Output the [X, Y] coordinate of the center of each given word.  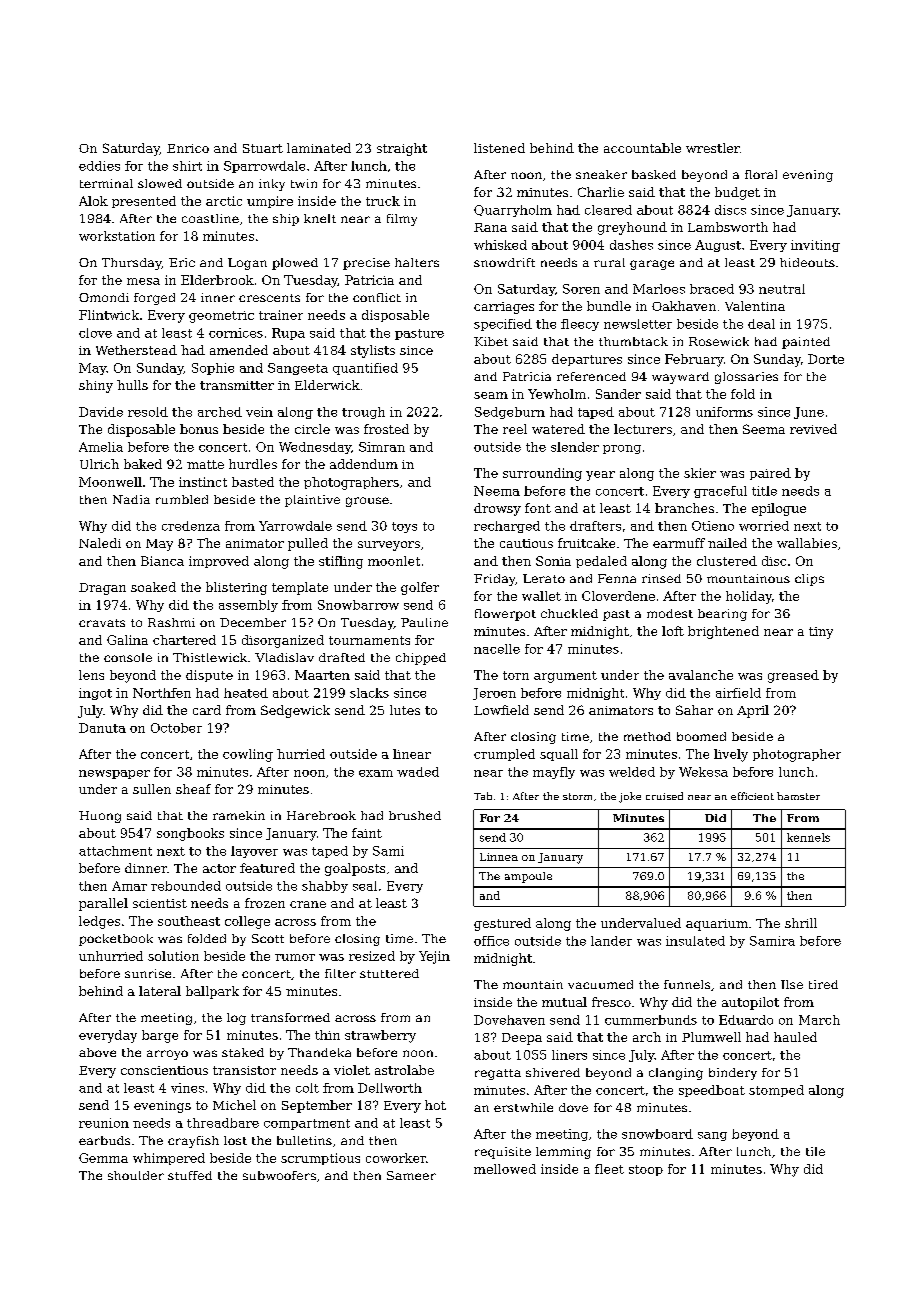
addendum [364, 464]
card [207, 710]
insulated [695, 941]
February [694, 360]
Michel [234, 1105]
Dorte [826, 359]
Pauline [424, 622]
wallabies [807, 543]
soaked [153, 587]
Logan [247, 264]
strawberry [380, 1036]
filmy [402, 220]
